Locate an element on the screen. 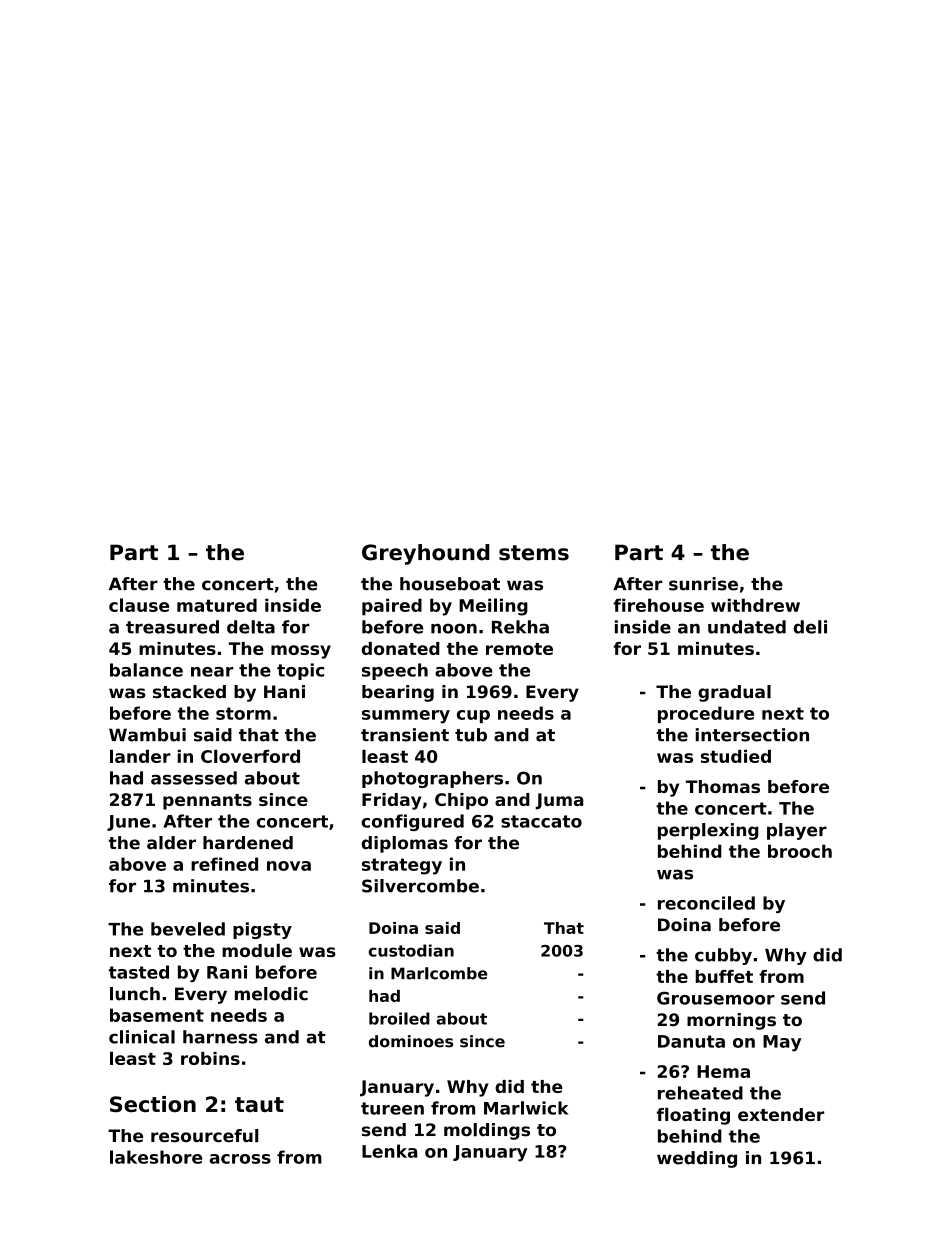 This screenshot has height=1233, width=952. dominoes is located at coordinates (411, 1041).
